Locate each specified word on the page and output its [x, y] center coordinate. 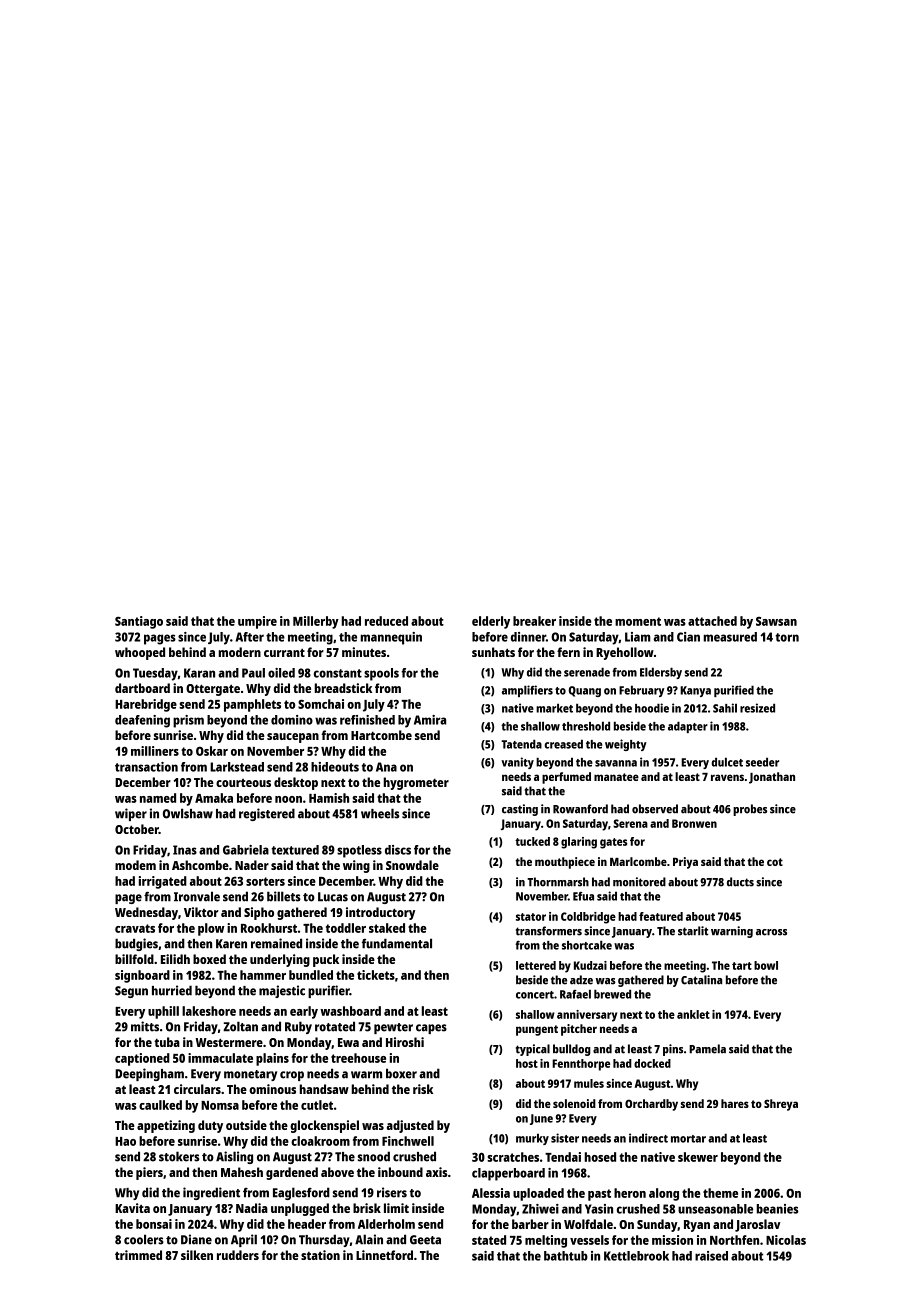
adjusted [410, 1126]
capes [431, 1029]
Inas [185, 850]
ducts [740, 882]
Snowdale [412, 865]
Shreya [781, 1105]
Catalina [701, 980]
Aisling [234, 1157]
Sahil [725, 708]
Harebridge [146, 705]
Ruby [298, 1027]
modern [240, 652]
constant [338, 673]
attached [712, 621]
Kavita [132, 1208]
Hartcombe [381, 735]
